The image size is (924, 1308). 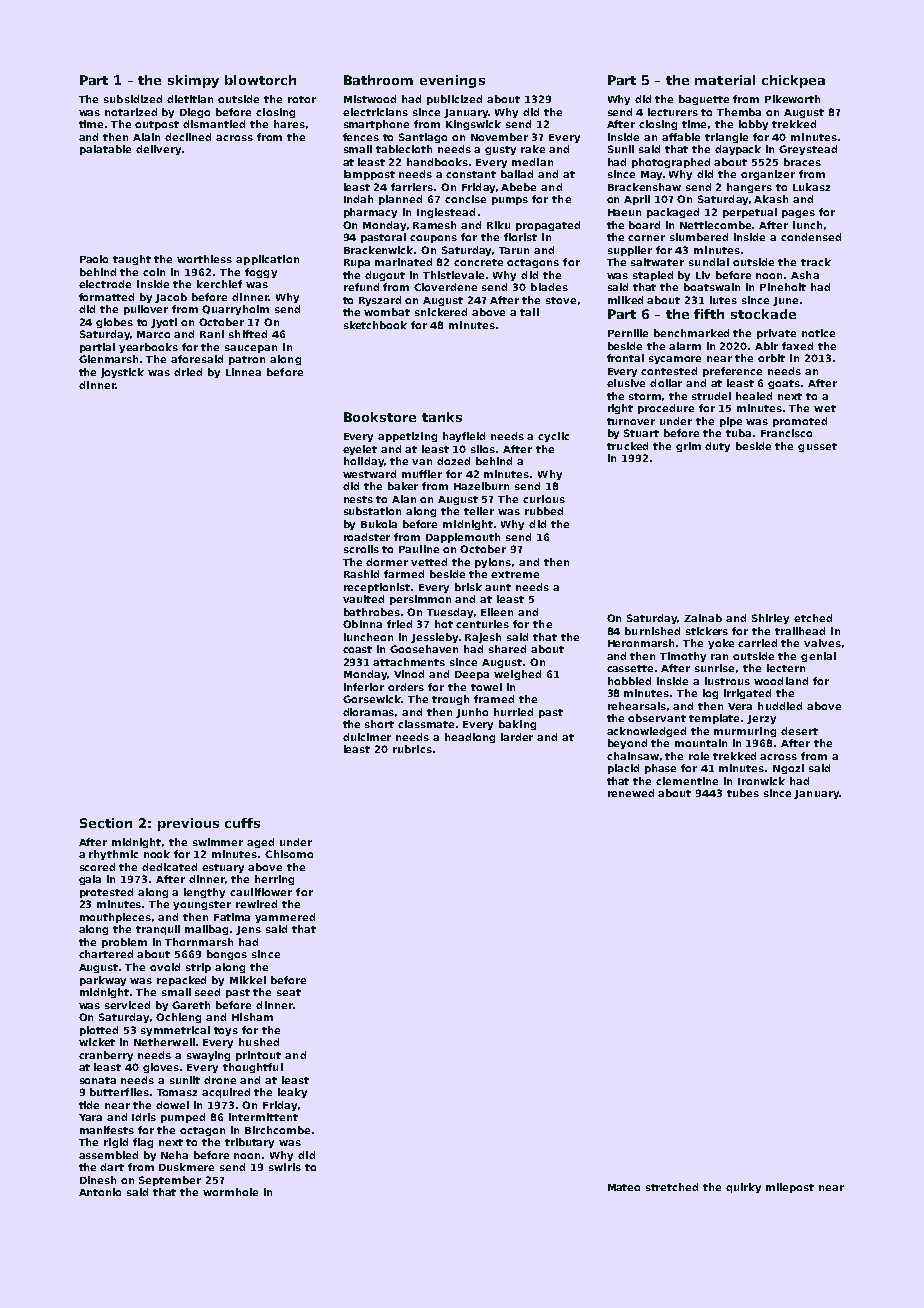 I want to click on renewed, so click(x=631, y=793).
